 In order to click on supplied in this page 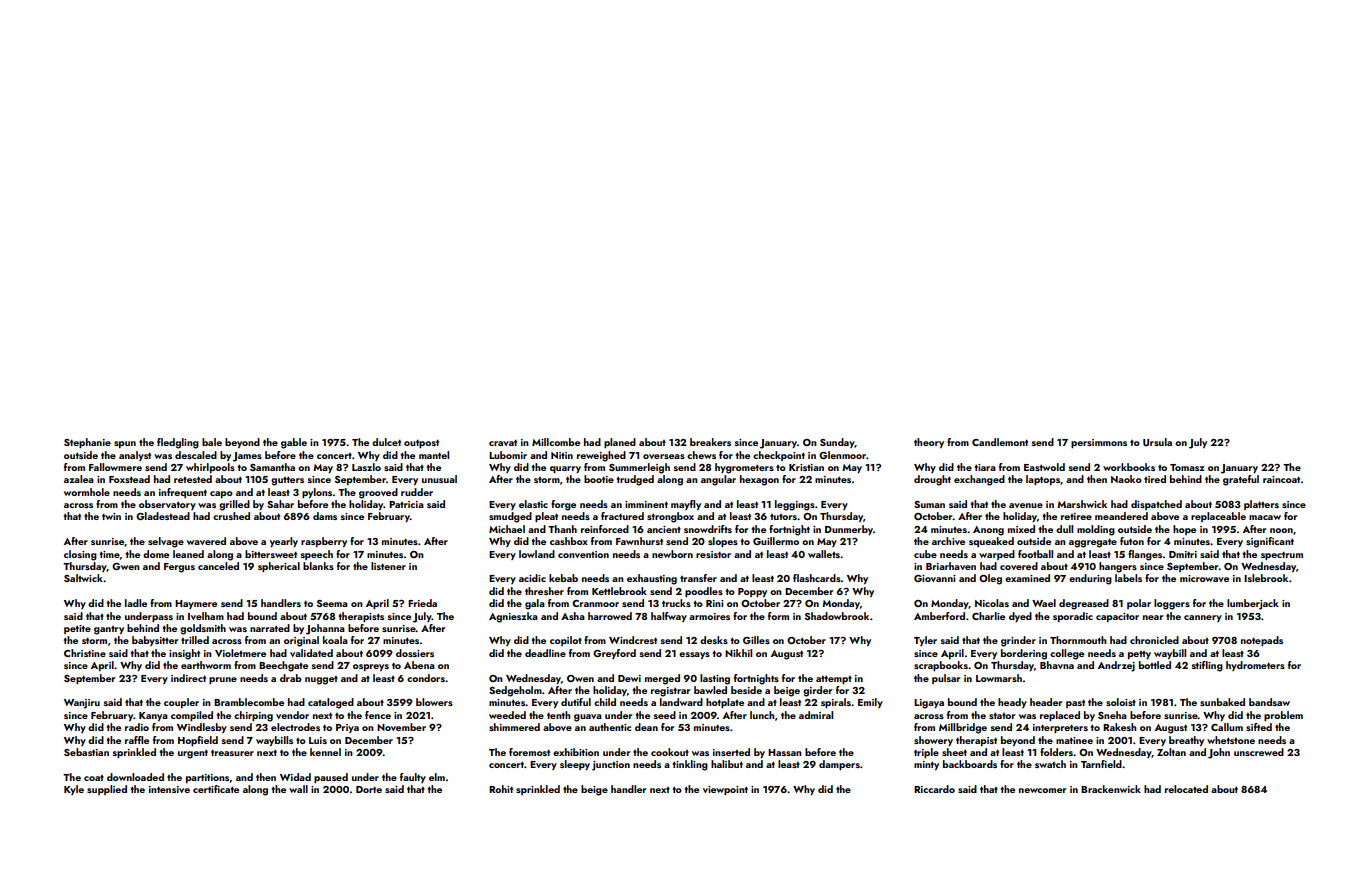, I will do `click(107, 790)`.
